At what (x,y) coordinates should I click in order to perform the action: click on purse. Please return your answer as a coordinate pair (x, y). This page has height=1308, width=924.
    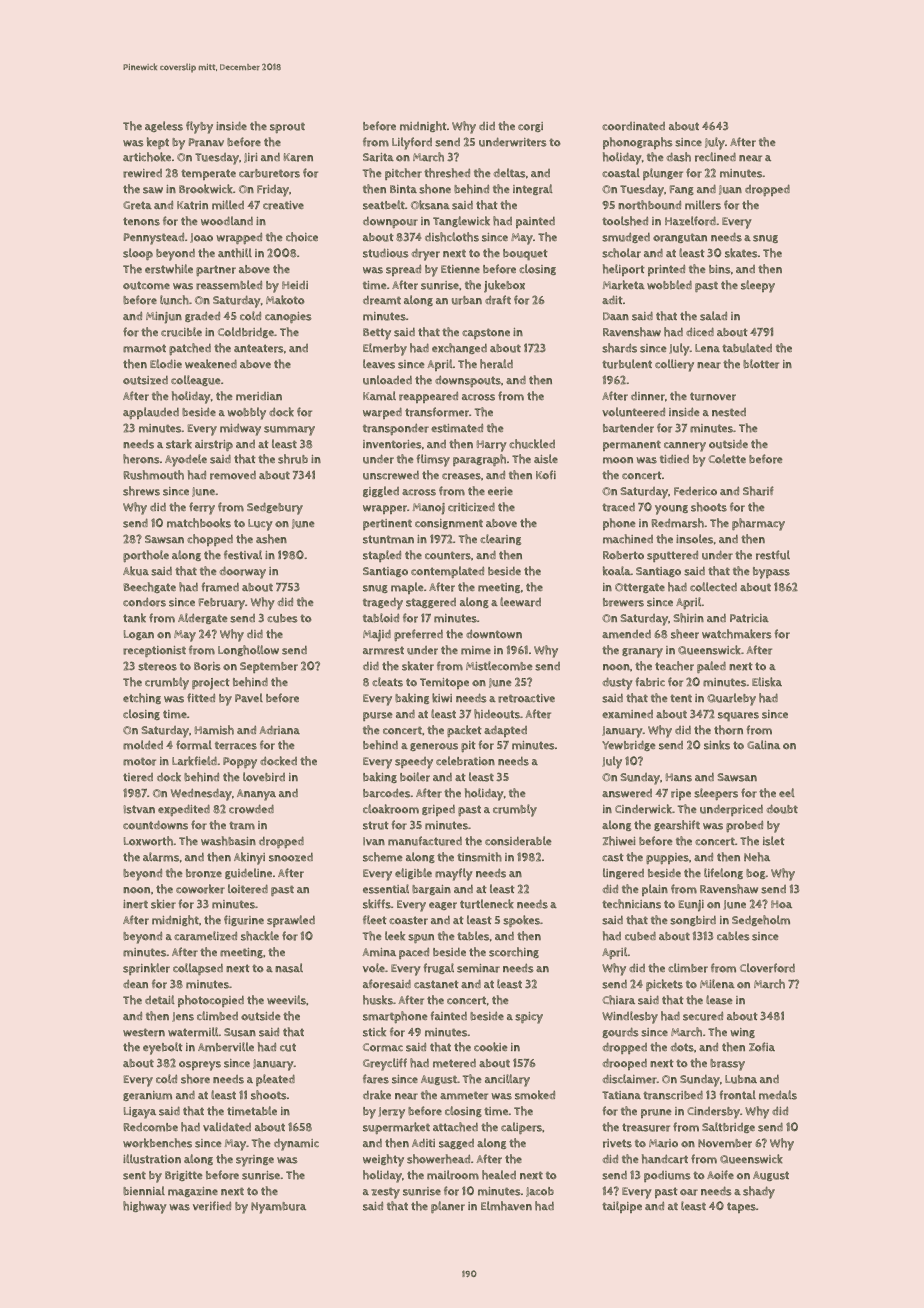
    Looking at the image, I should click on (378, 716).
